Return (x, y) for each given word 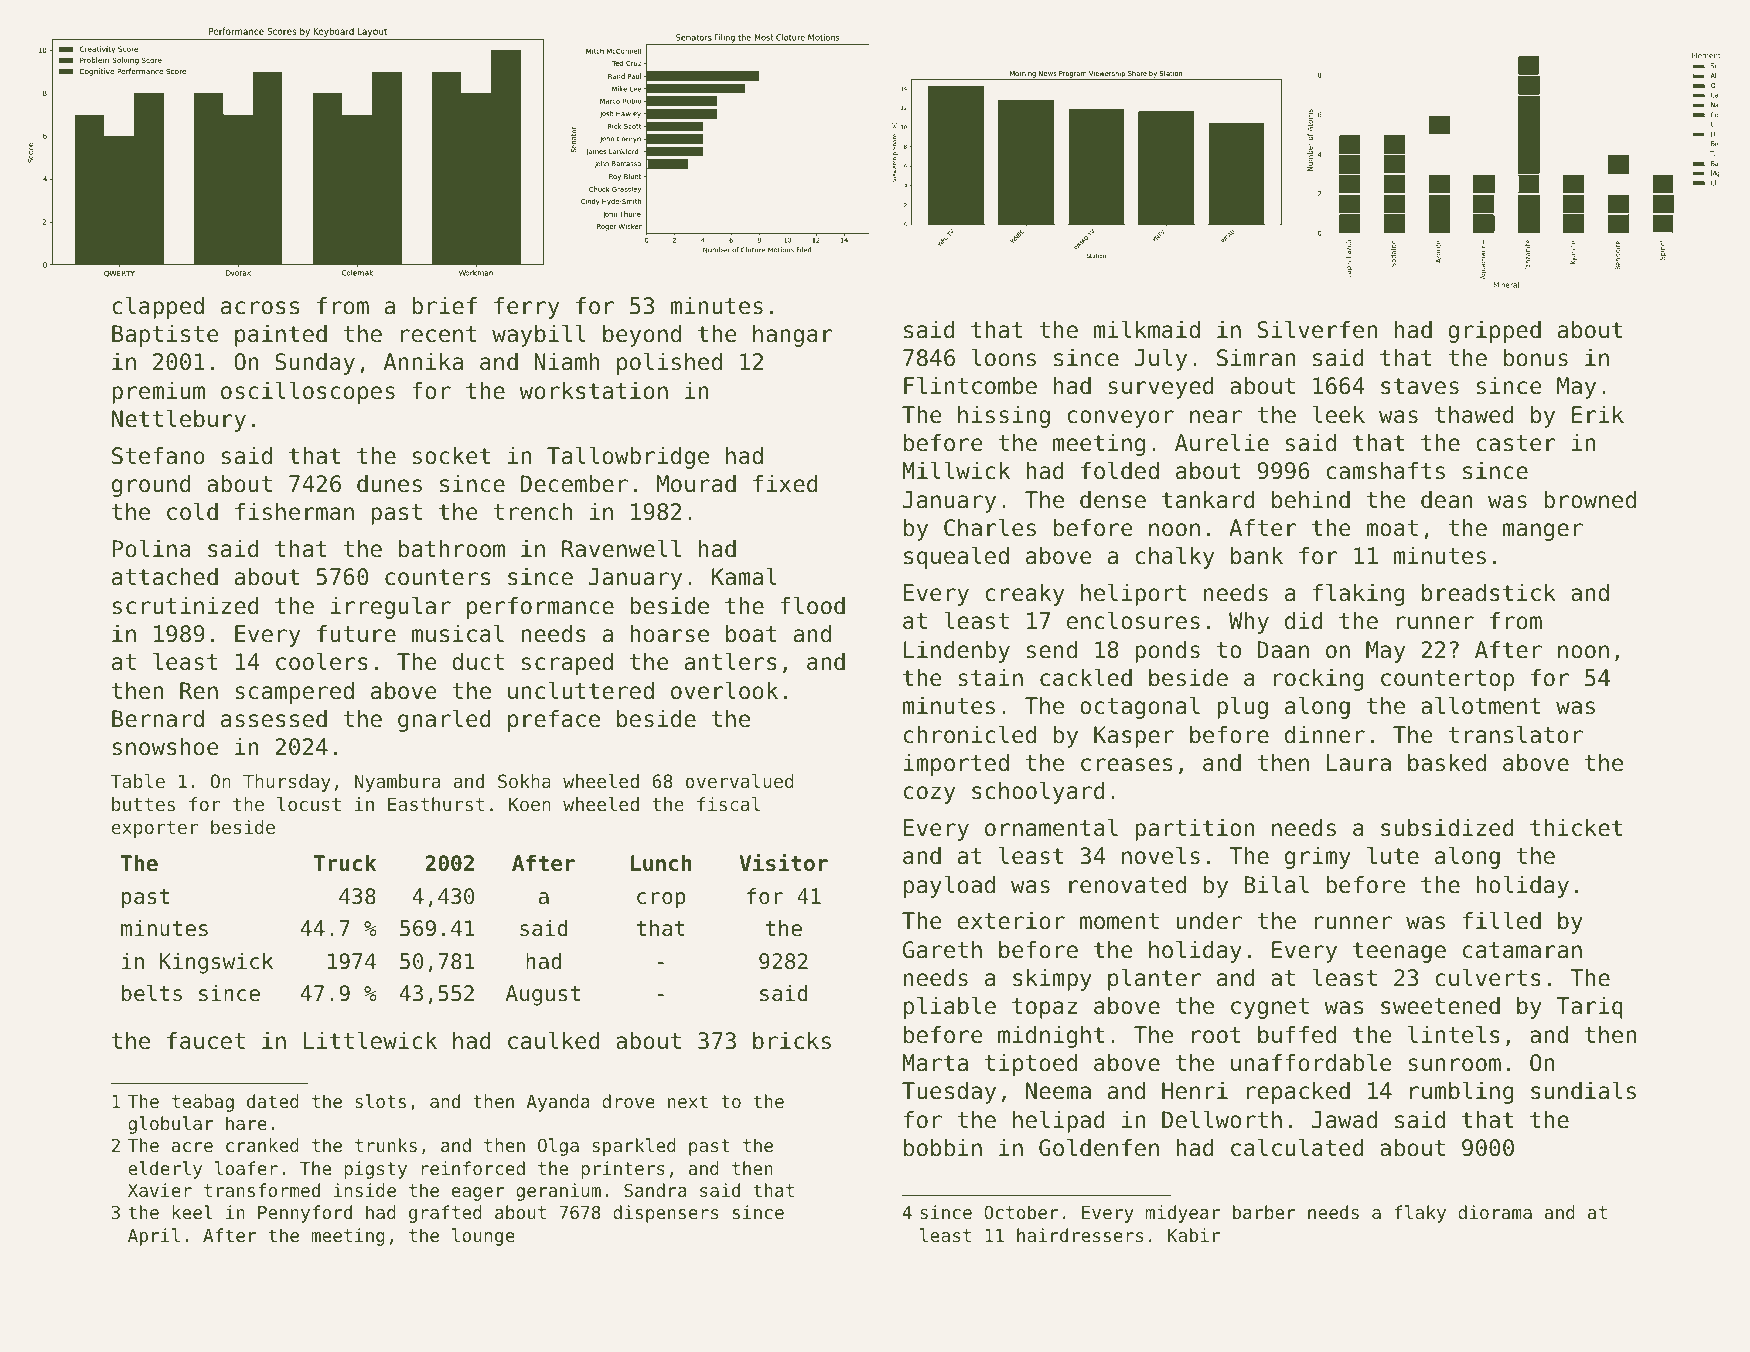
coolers (322, 661)
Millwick (956, 470)
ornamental (1051, 827)
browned (1590, 500)
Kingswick (216, 963)
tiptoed (1031, 1065)
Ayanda (558, 1103)
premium (158, 393)
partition (1195, 830)
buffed (1297, 1035)
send (1052, 650)
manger (1543, 532)
